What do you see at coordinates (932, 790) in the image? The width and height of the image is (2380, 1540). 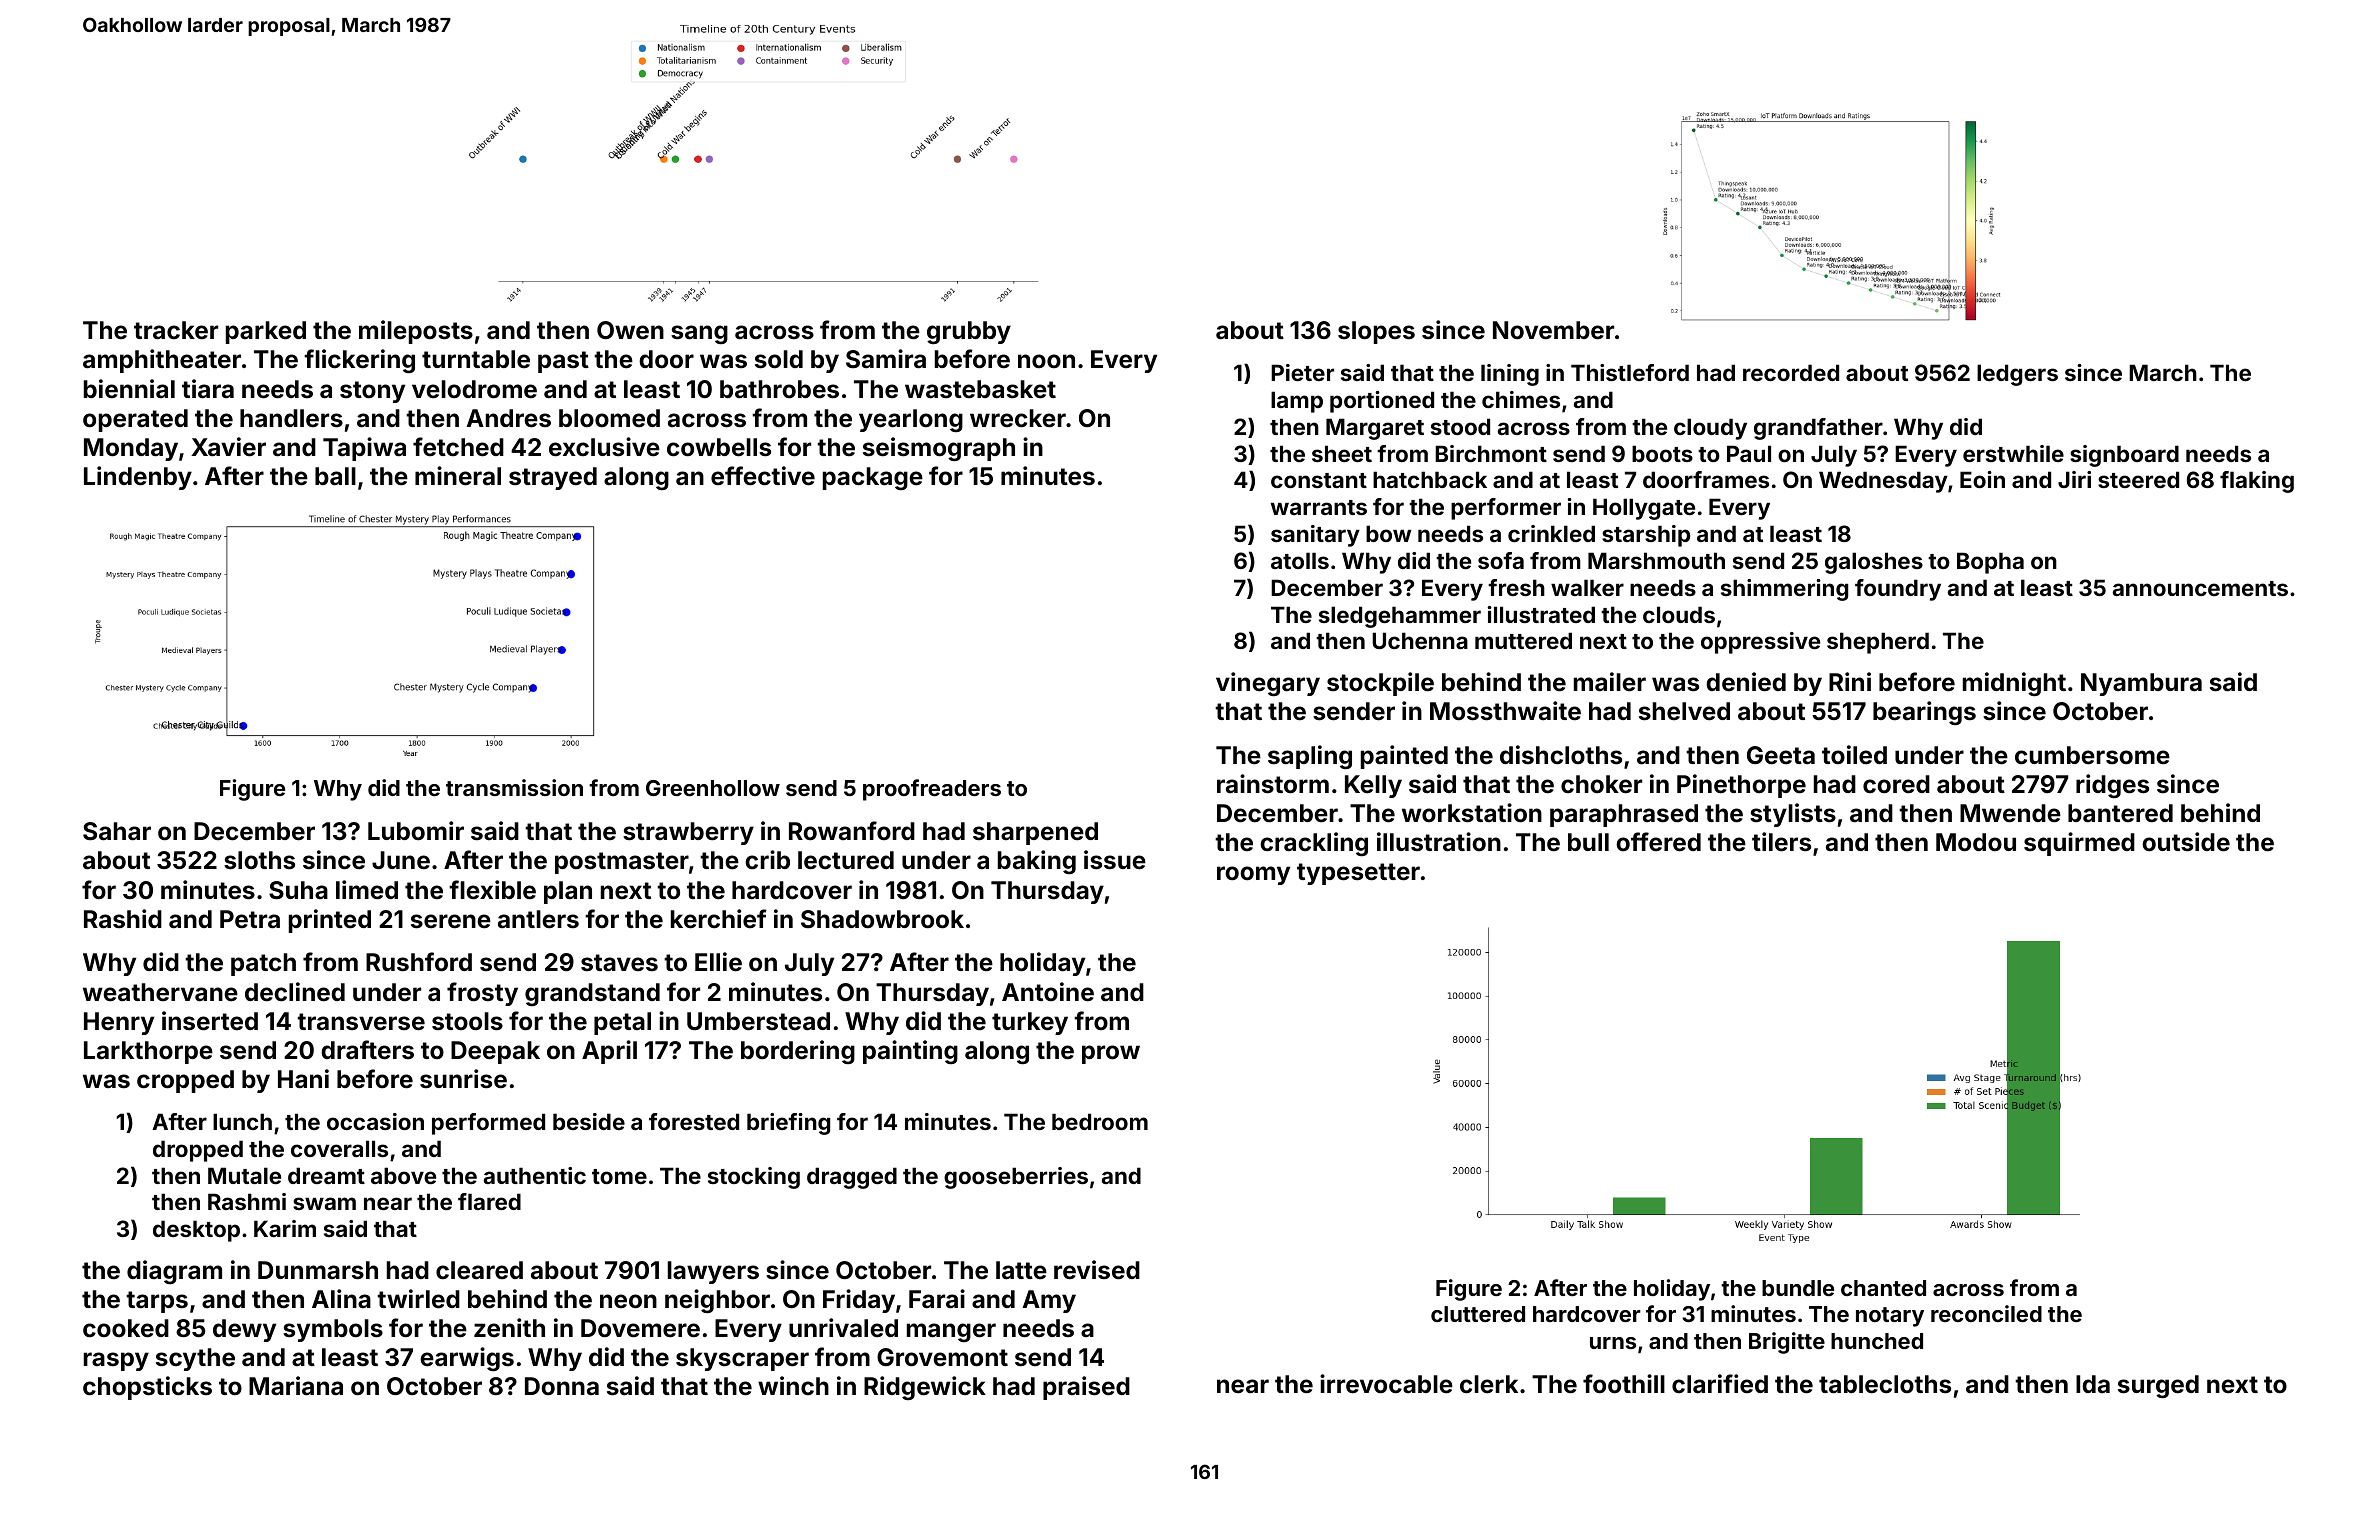 I see `proofreaders` at bounding box center [932, 790].
